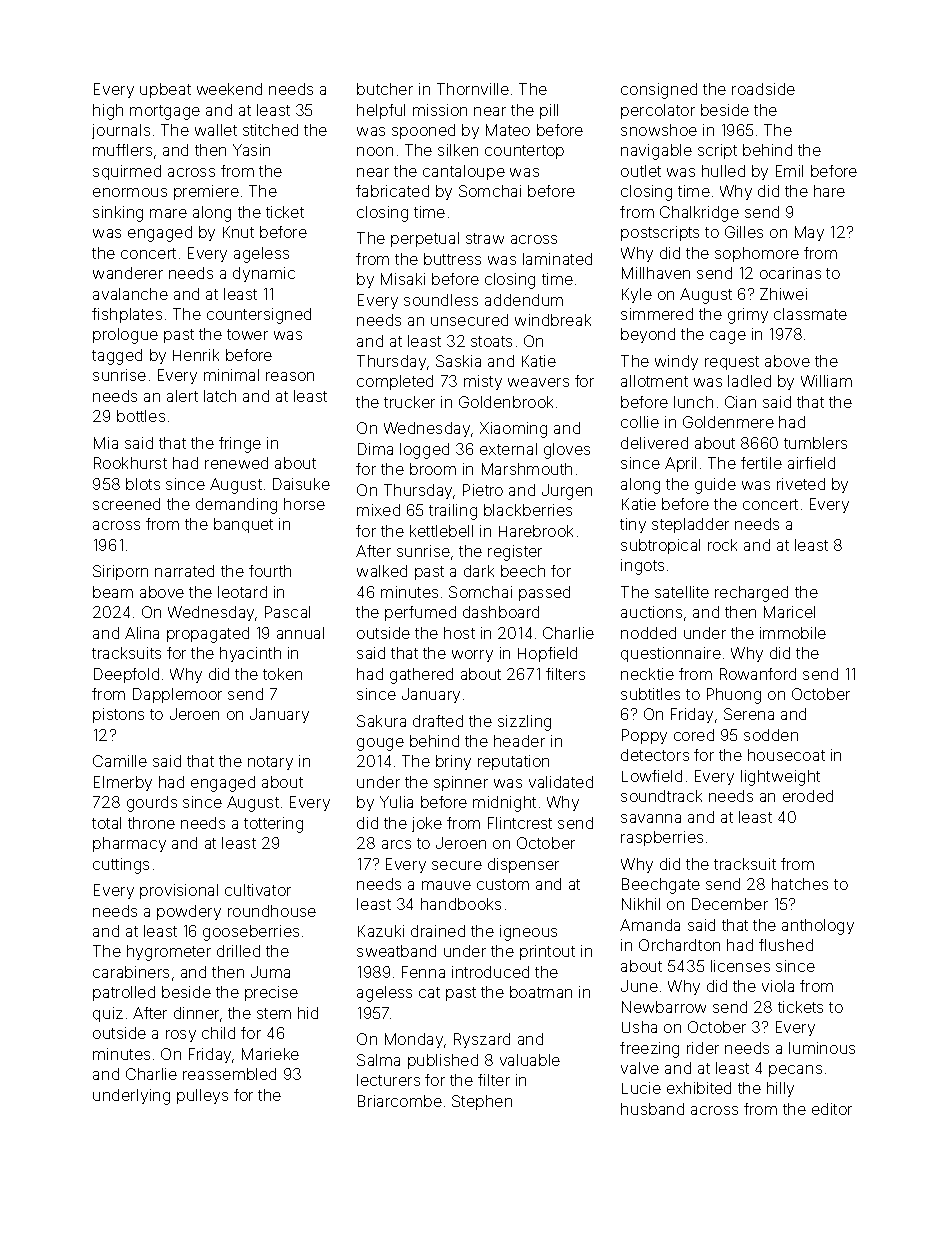  What do you see at coordinates (652, 776) in the document?
I see `Lowfield` at bounding box center [652, 776].
